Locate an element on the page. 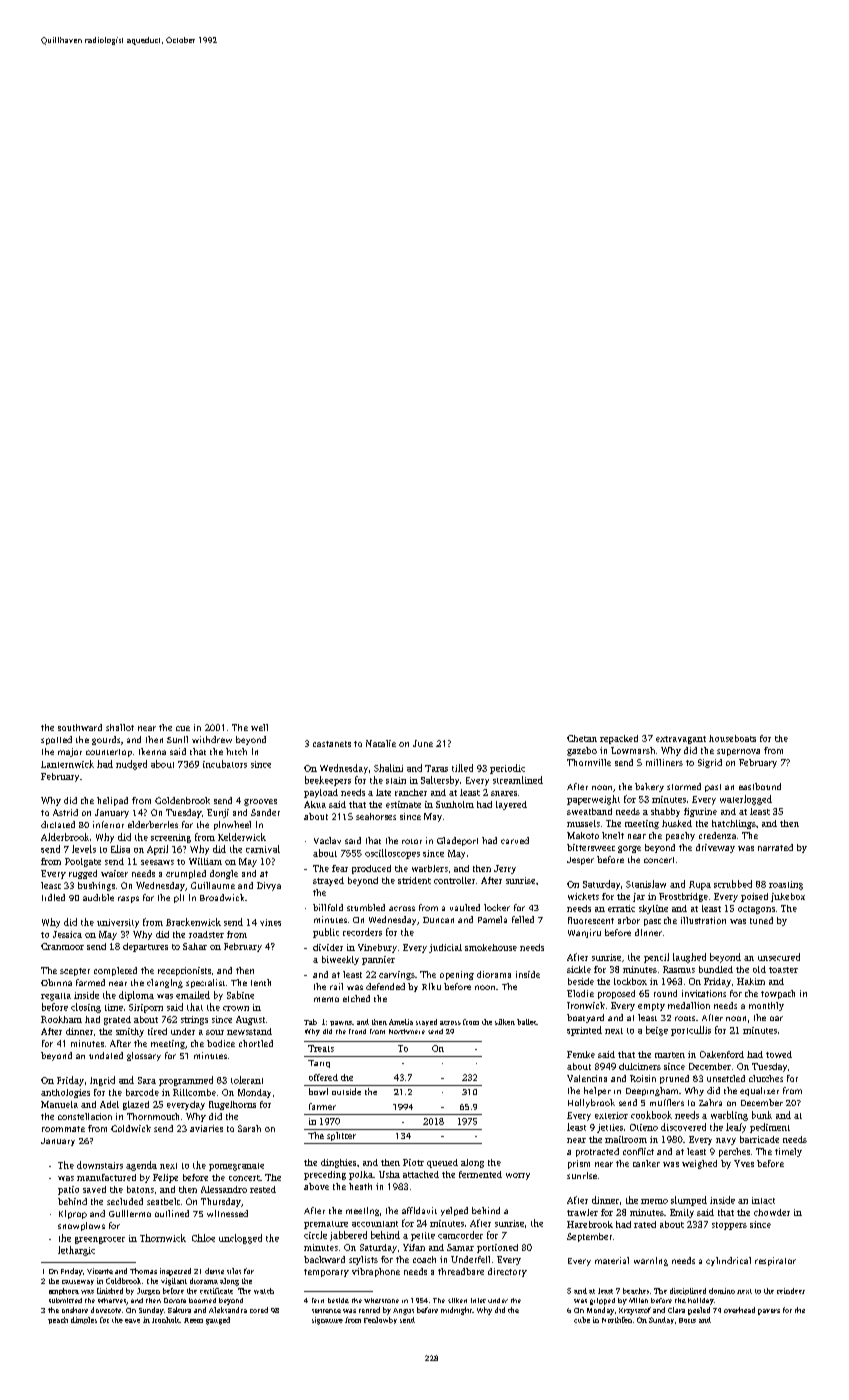 This page has height=1400, width=849. fear is located at coordinates (340, 868).
